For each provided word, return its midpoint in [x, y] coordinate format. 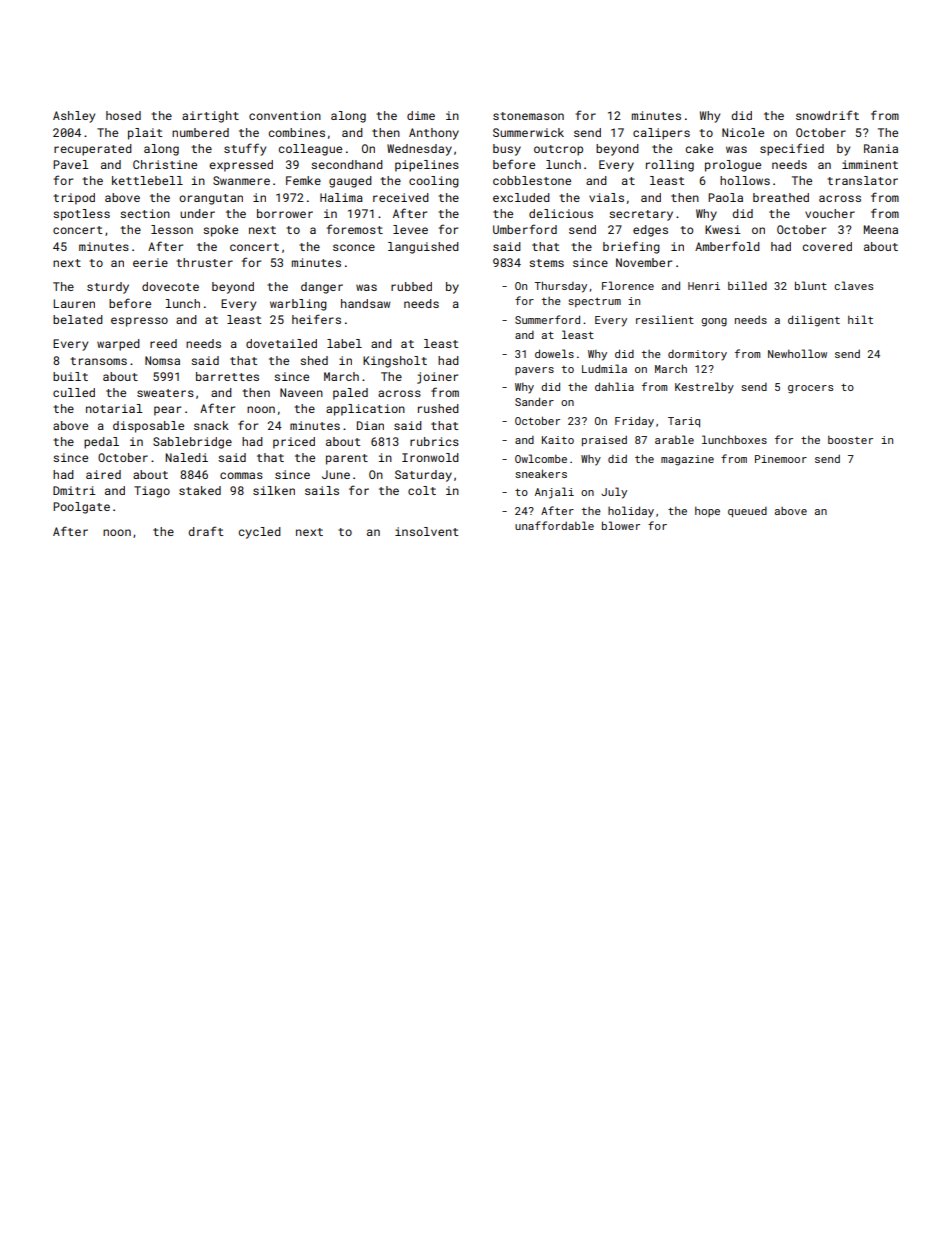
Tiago [152, 492]
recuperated [93, 150]
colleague [310, 150]
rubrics [434, 441]
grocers [810, 389]
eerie [150, 262]
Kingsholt [395, 362]
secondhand [347, 164]
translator [862, 180]
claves [853, 285]
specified [792, 149]
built [70, 376]
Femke [303, 180]
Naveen [301, 392]
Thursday [560, 287]
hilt [860, 319]
